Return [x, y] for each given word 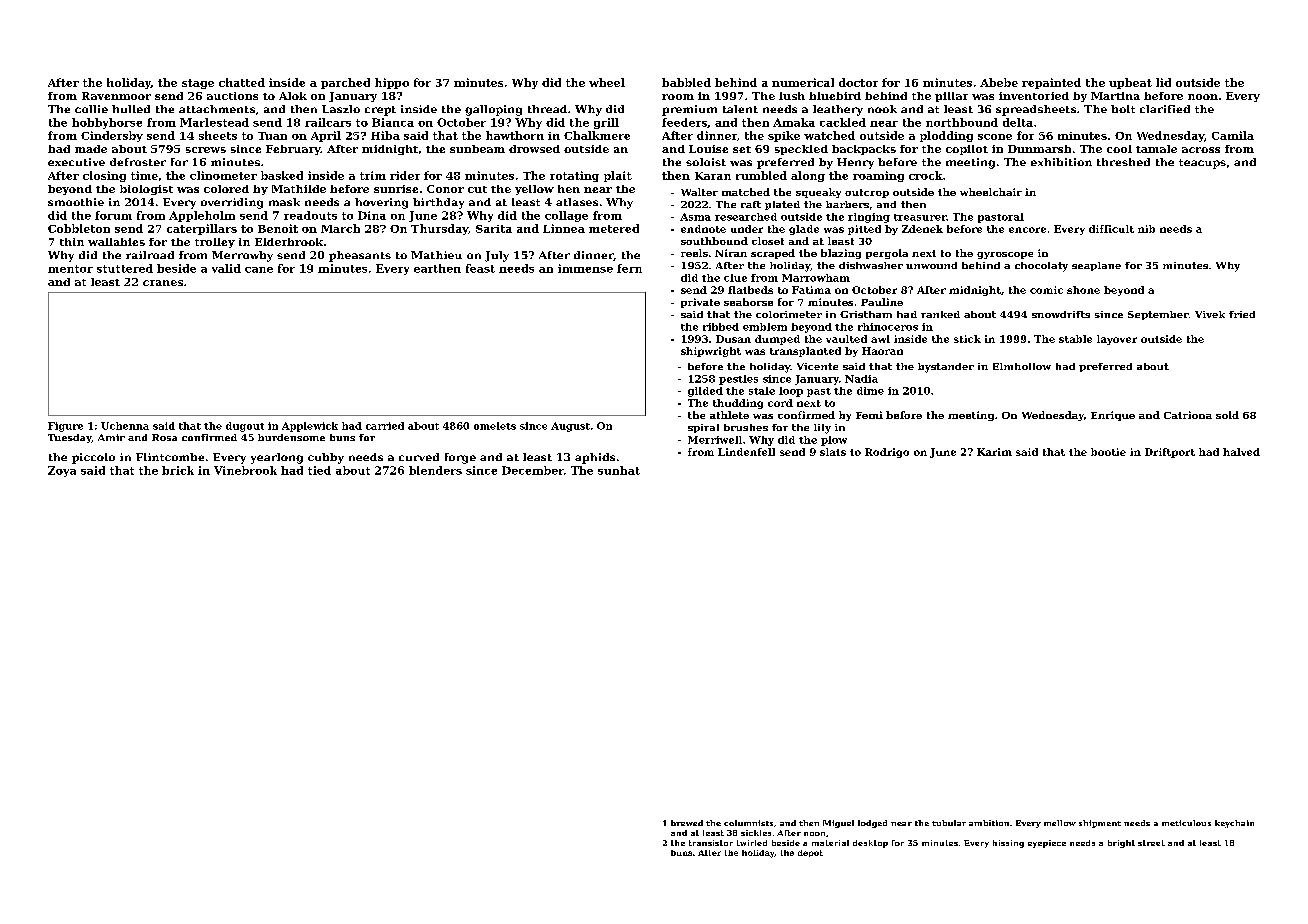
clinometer [223, 175]
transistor [711, 843]
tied [319, 470]
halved [1241, 452]
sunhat [619, 470]
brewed [687, 823]
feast [480, 268]
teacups [1202, 164]
